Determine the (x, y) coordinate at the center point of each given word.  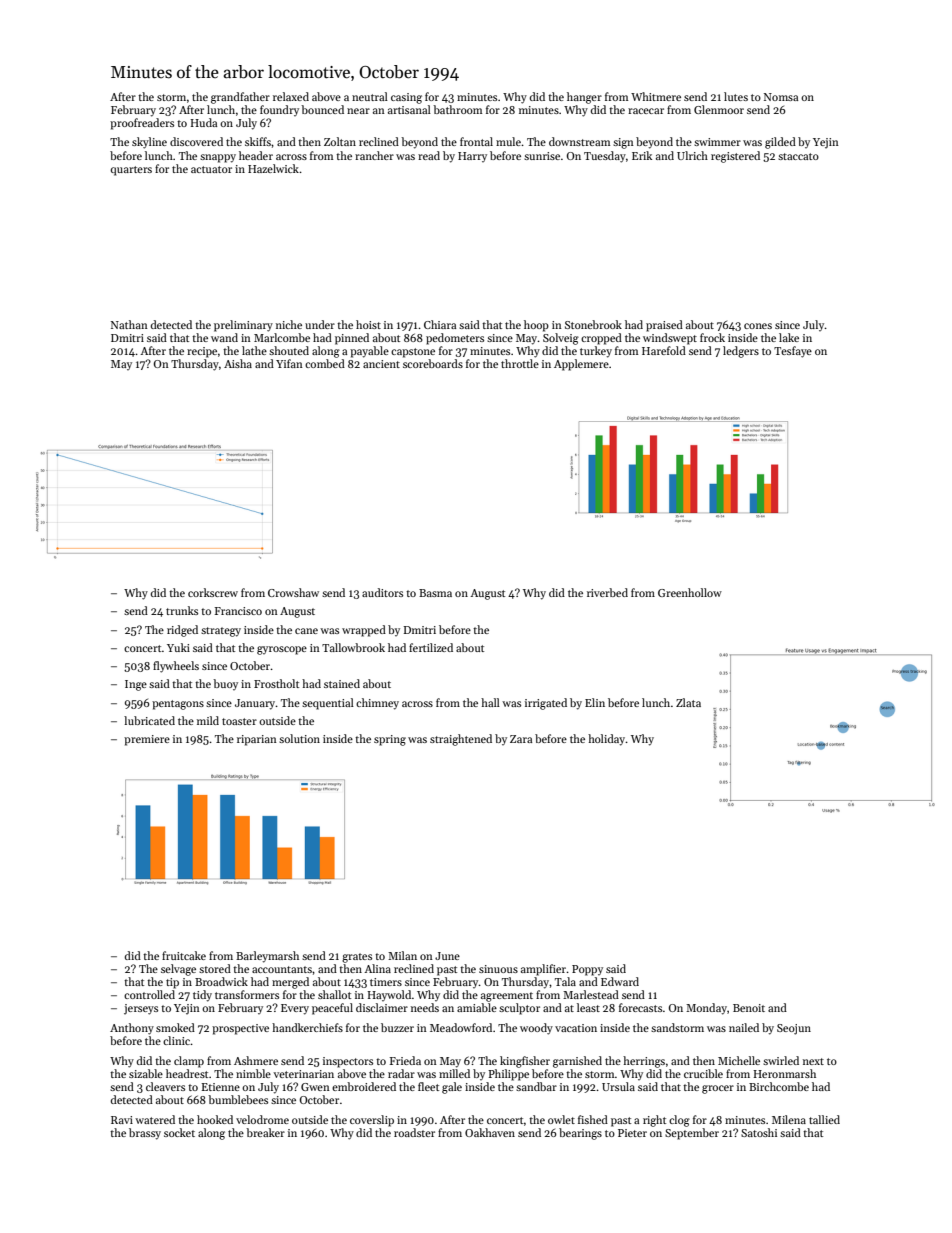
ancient (381, 364)
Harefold (664, 350)
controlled (149, 994)
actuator (211, 169)
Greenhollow (690, 592)
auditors (382, 592)
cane (306, 631)
